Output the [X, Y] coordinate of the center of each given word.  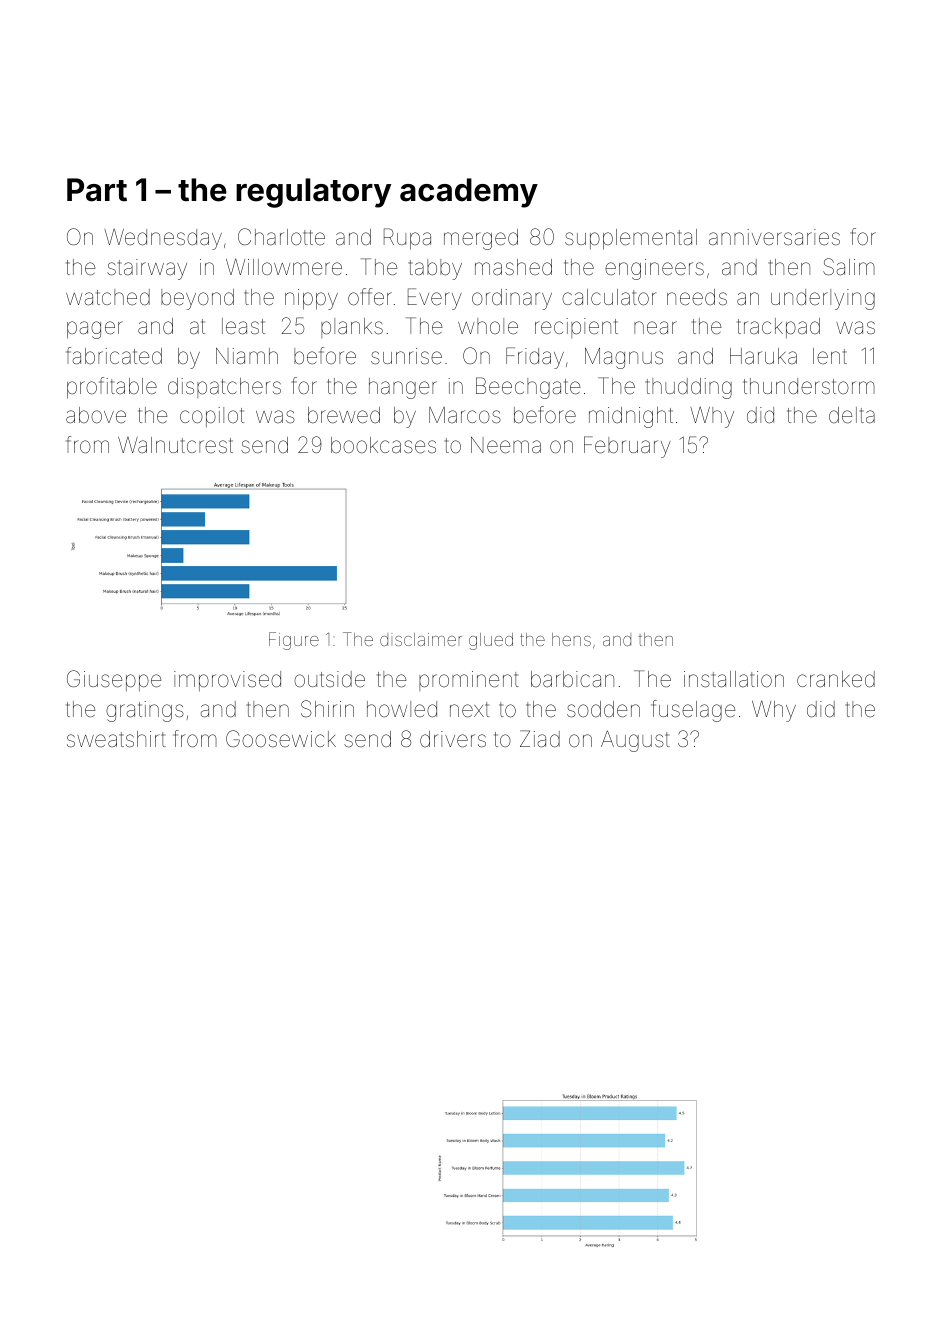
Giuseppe [114, 680]
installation [734, 679]
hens [571, 639]
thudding [689, 388]
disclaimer [421, 639]
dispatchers [224, 388]
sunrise [406, 356]
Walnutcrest [175, 445]
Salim [849, 267]
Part [97, 190]
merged [481, 239]
